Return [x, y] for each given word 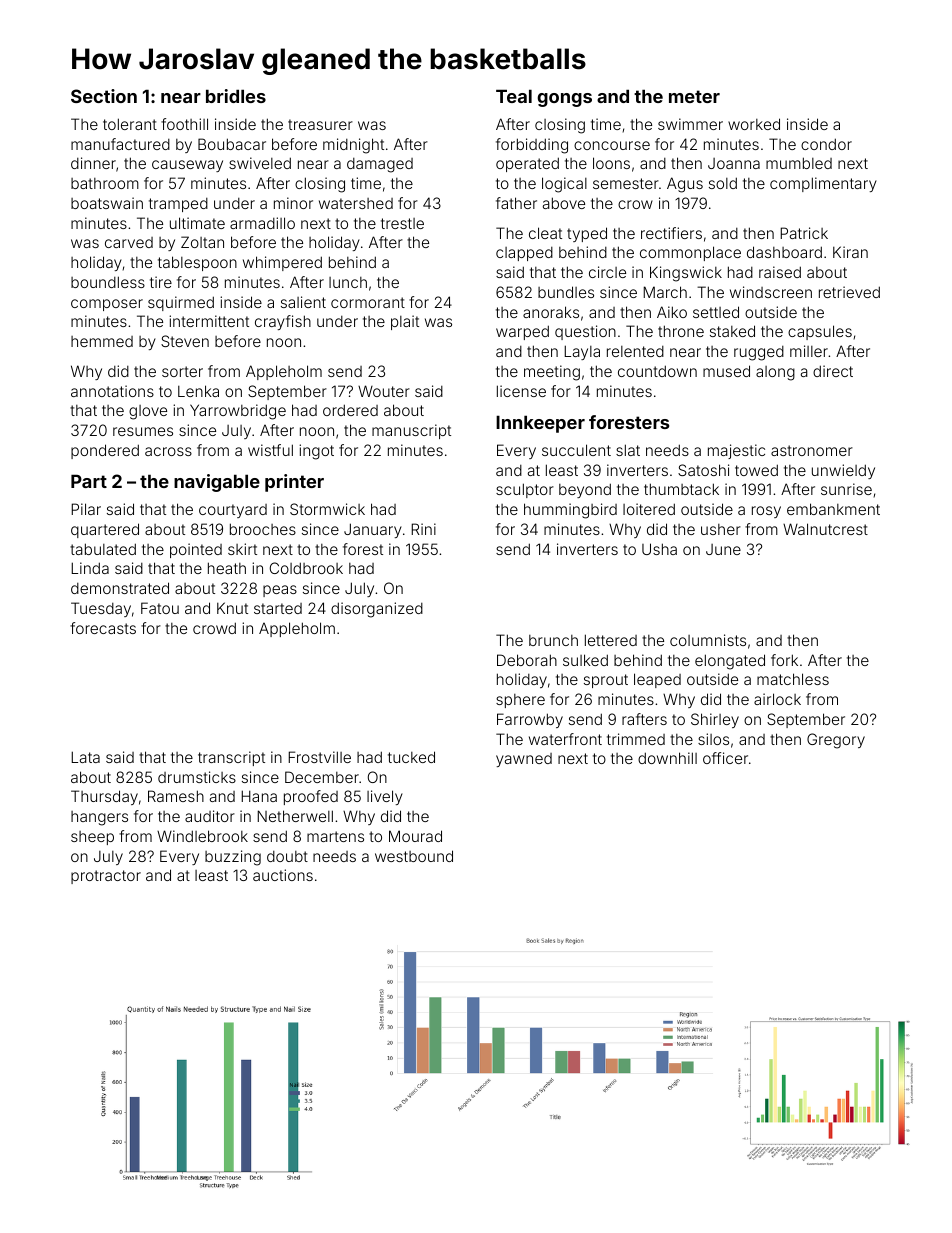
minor [293, 203]
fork [784, 660]
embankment [833, 509]
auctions [283, 875]
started [278, 608]
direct [833, 371]
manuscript [411, 431]
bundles [566, 292]
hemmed [102, 341]
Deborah [527, 660]
